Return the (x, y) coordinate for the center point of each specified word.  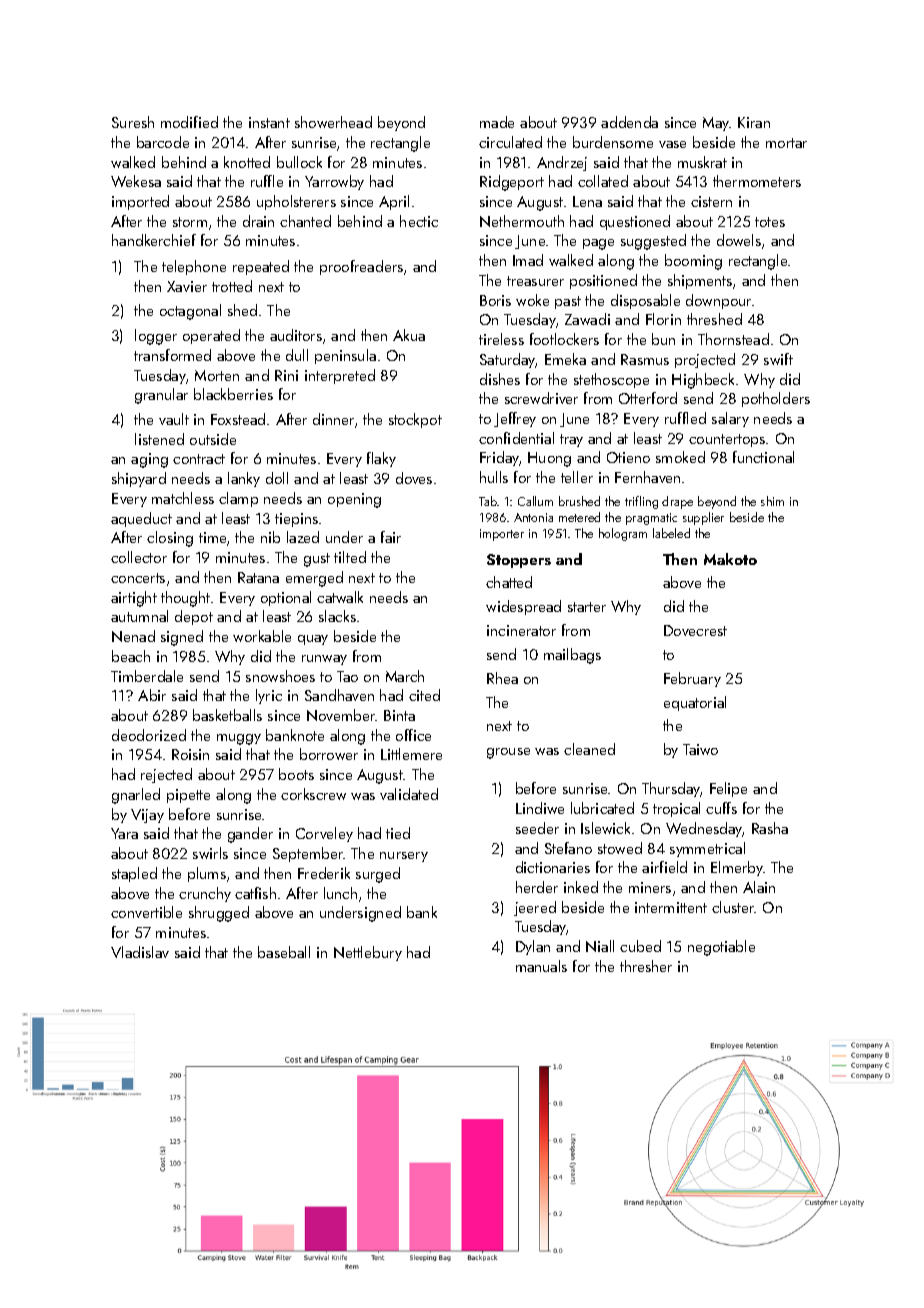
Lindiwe (540, 808)
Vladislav (140, 952)
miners (650, 887)
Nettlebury (368, 953)
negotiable (721, 948)
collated (603, 181)
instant (269, 122)
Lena (587, 201)
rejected (166, 775)
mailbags (572, 656)
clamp (238, 499)
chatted (509, 582)
